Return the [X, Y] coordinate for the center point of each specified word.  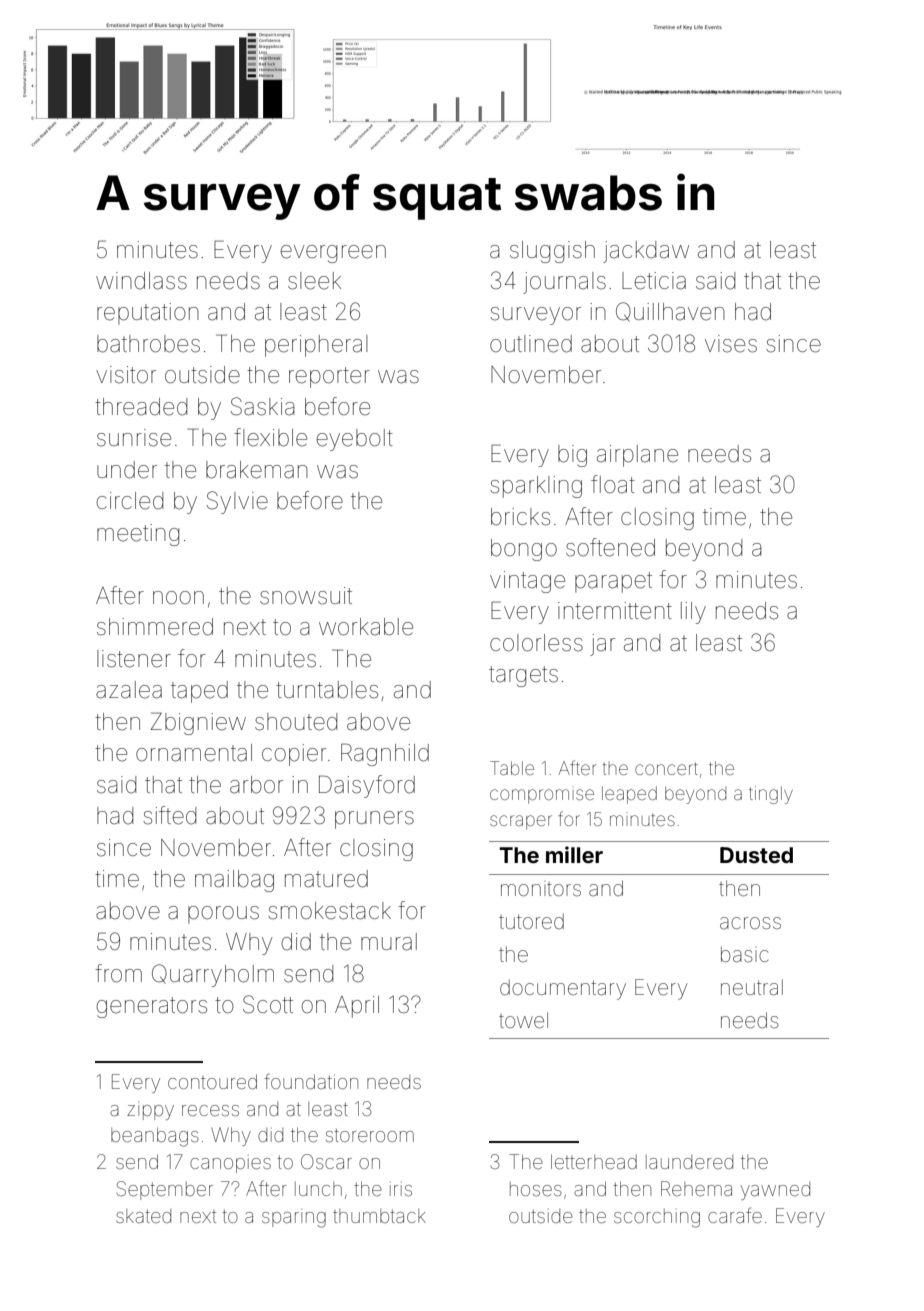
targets [523, 676]
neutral [752, 987]
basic [745, 954]
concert [666, 768]
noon [178, 598]
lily [693, 613]
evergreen [333, 254]
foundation [311, 1081]
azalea [129, 690]
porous [223, 915]
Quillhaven [670, 312]
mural [389, 942]
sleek [314, 281]
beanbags [155, 1137]
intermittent [615, 611]
